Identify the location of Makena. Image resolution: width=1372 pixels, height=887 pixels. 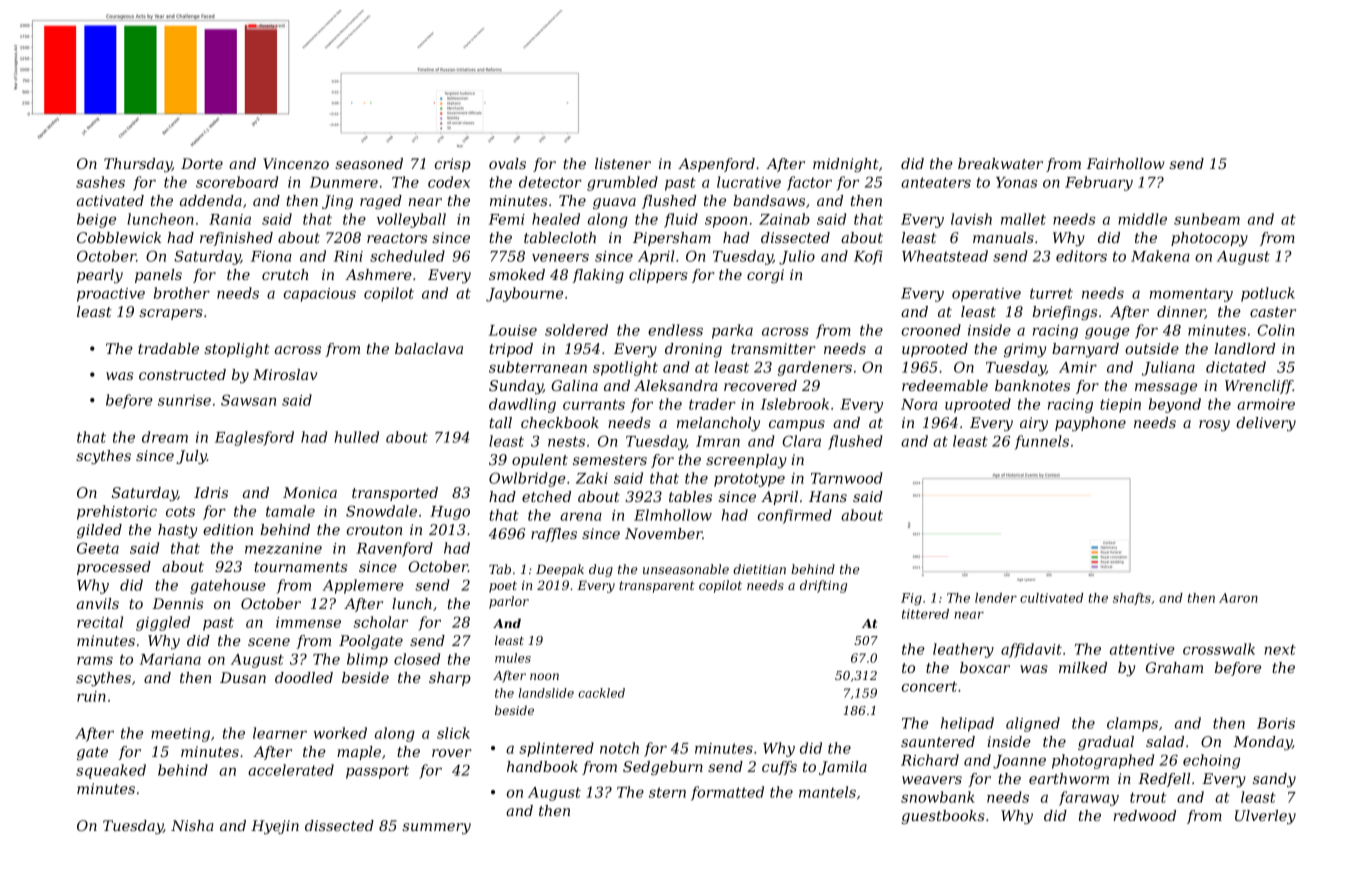
(1160, 256).
